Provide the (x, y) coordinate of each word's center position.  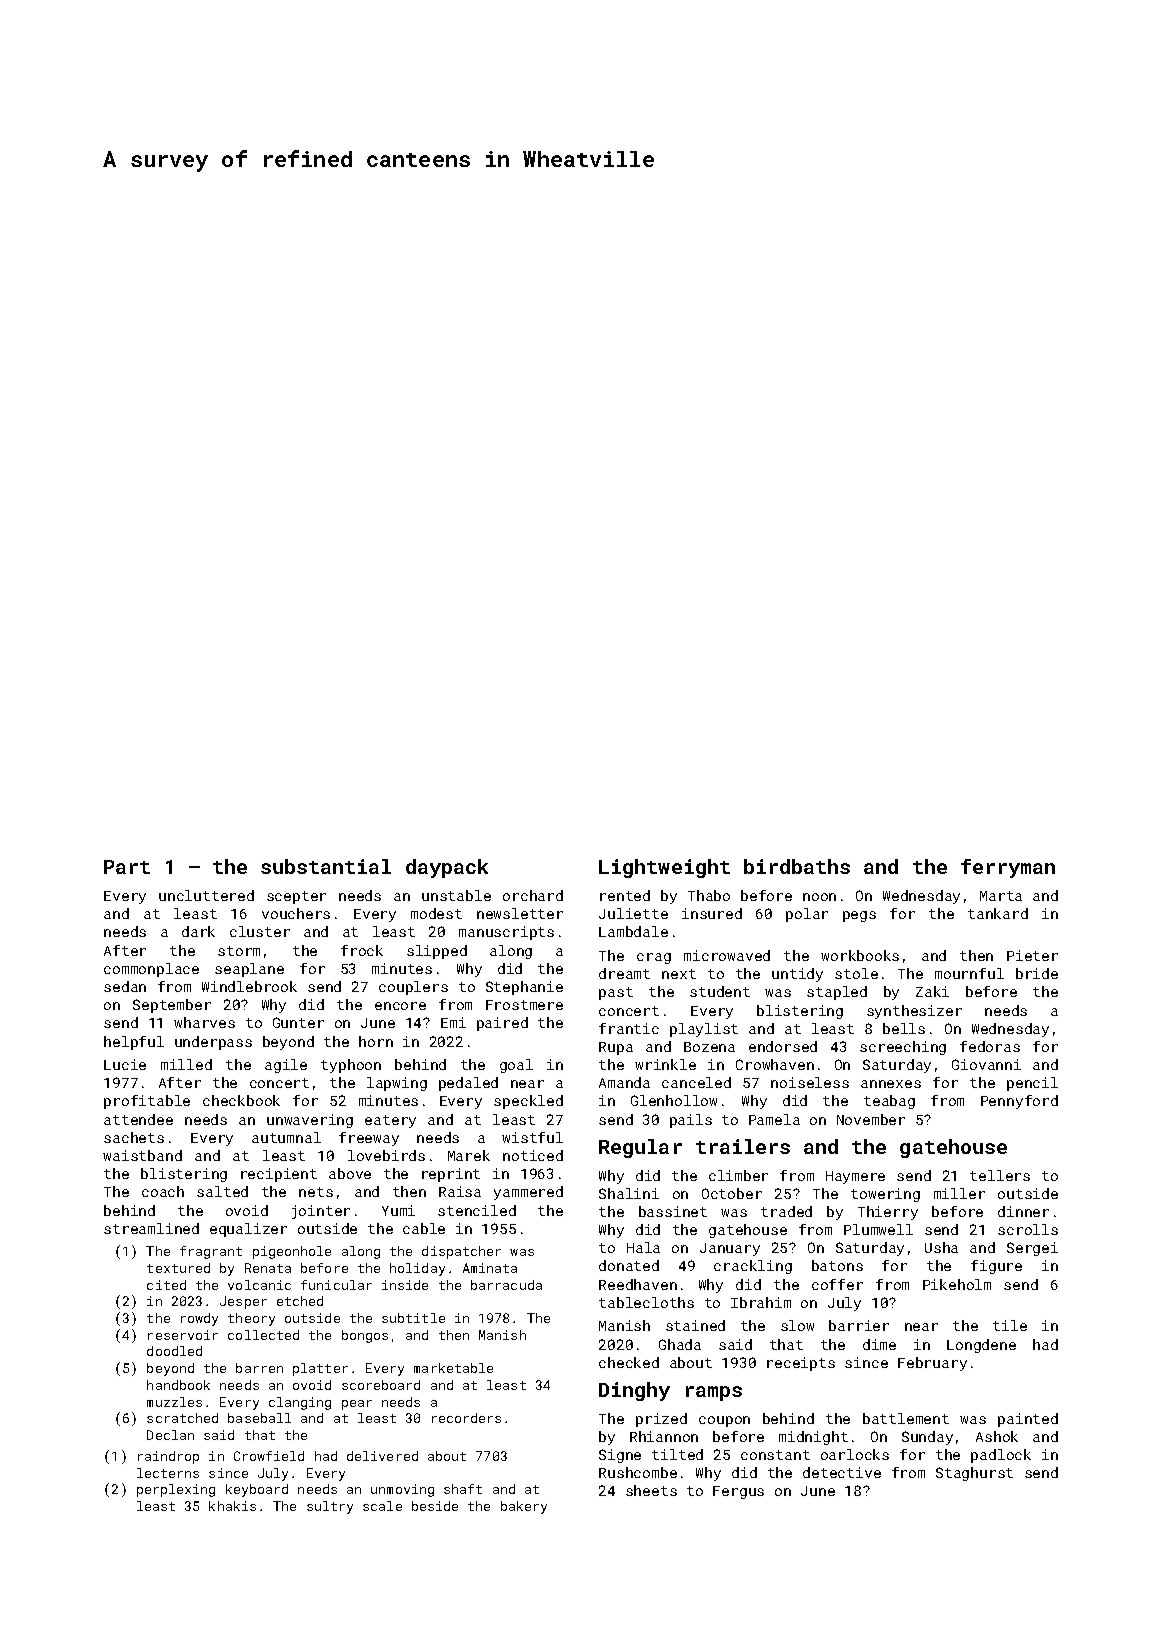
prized (661, 1420)
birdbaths (797, 866)
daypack (447, 868)
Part (127, 867)
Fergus (738, 1492)
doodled (174, 1351)
